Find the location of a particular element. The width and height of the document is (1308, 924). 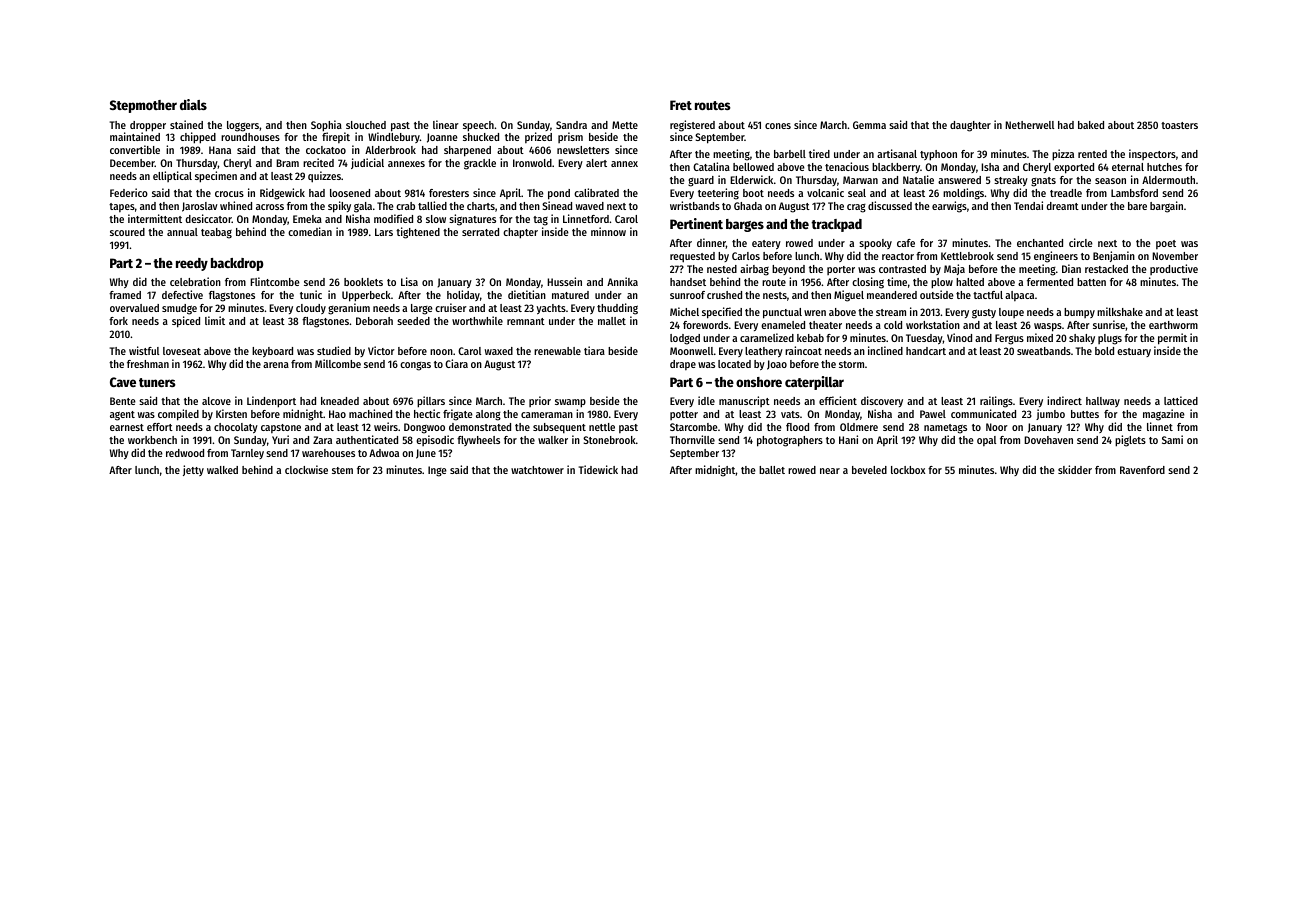

Sinead is located at coordinates (557, 205).
